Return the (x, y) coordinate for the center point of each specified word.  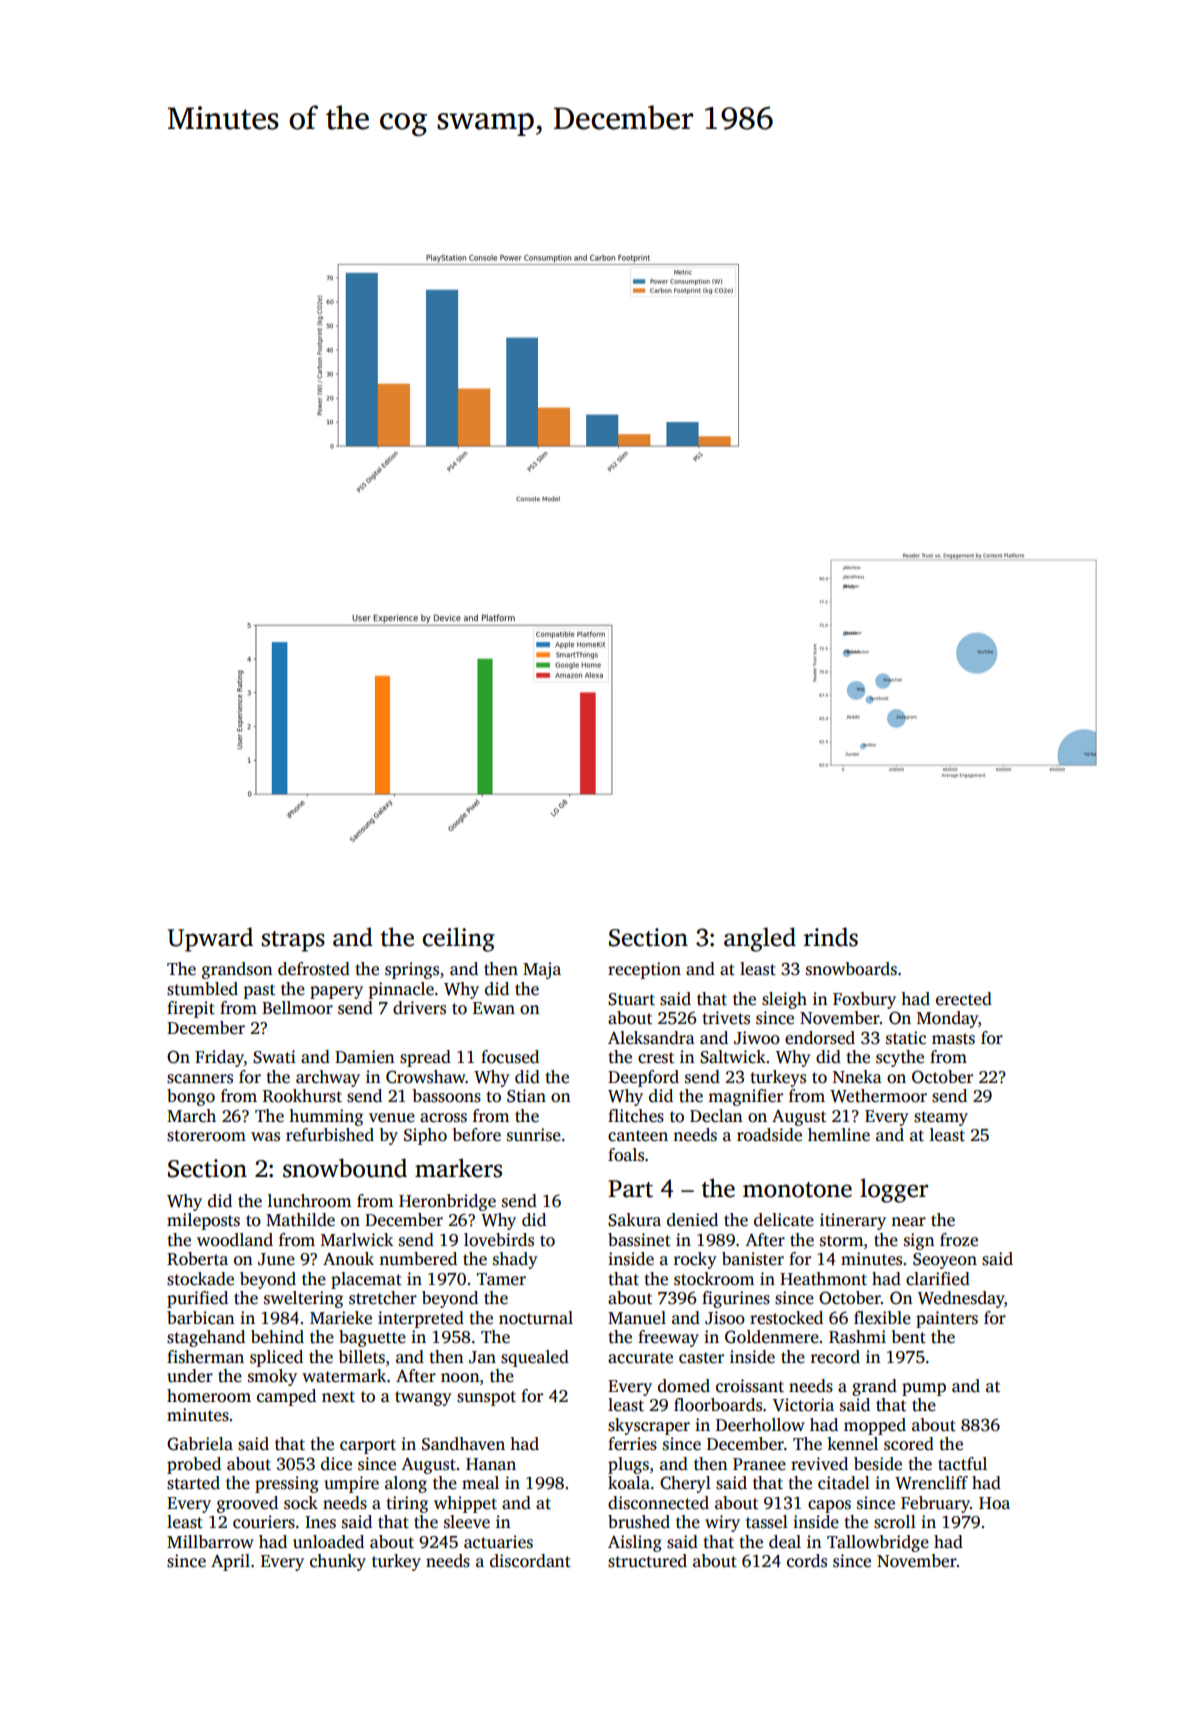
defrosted (314, 969)
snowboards (851, 969)
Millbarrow (210, 1542)
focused (510, 1057)
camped (286, 1397)
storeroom (206, 1136)
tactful (962, 1464)
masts (953, 1039)
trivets (726, 1018)
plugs (628, 1465)
